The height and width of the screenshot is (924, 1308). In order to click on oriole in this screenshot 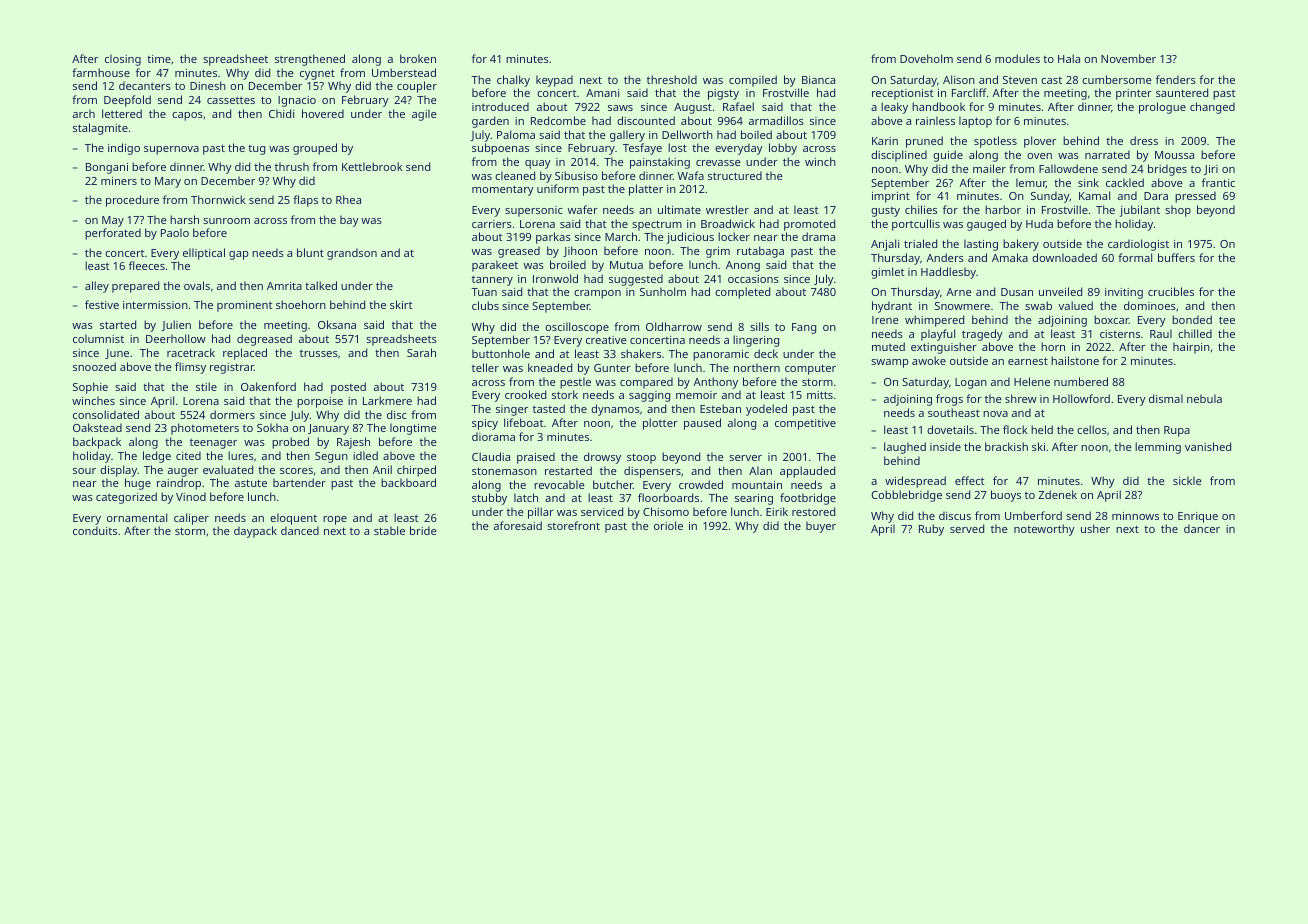, I will do `click(668, 525)`.
